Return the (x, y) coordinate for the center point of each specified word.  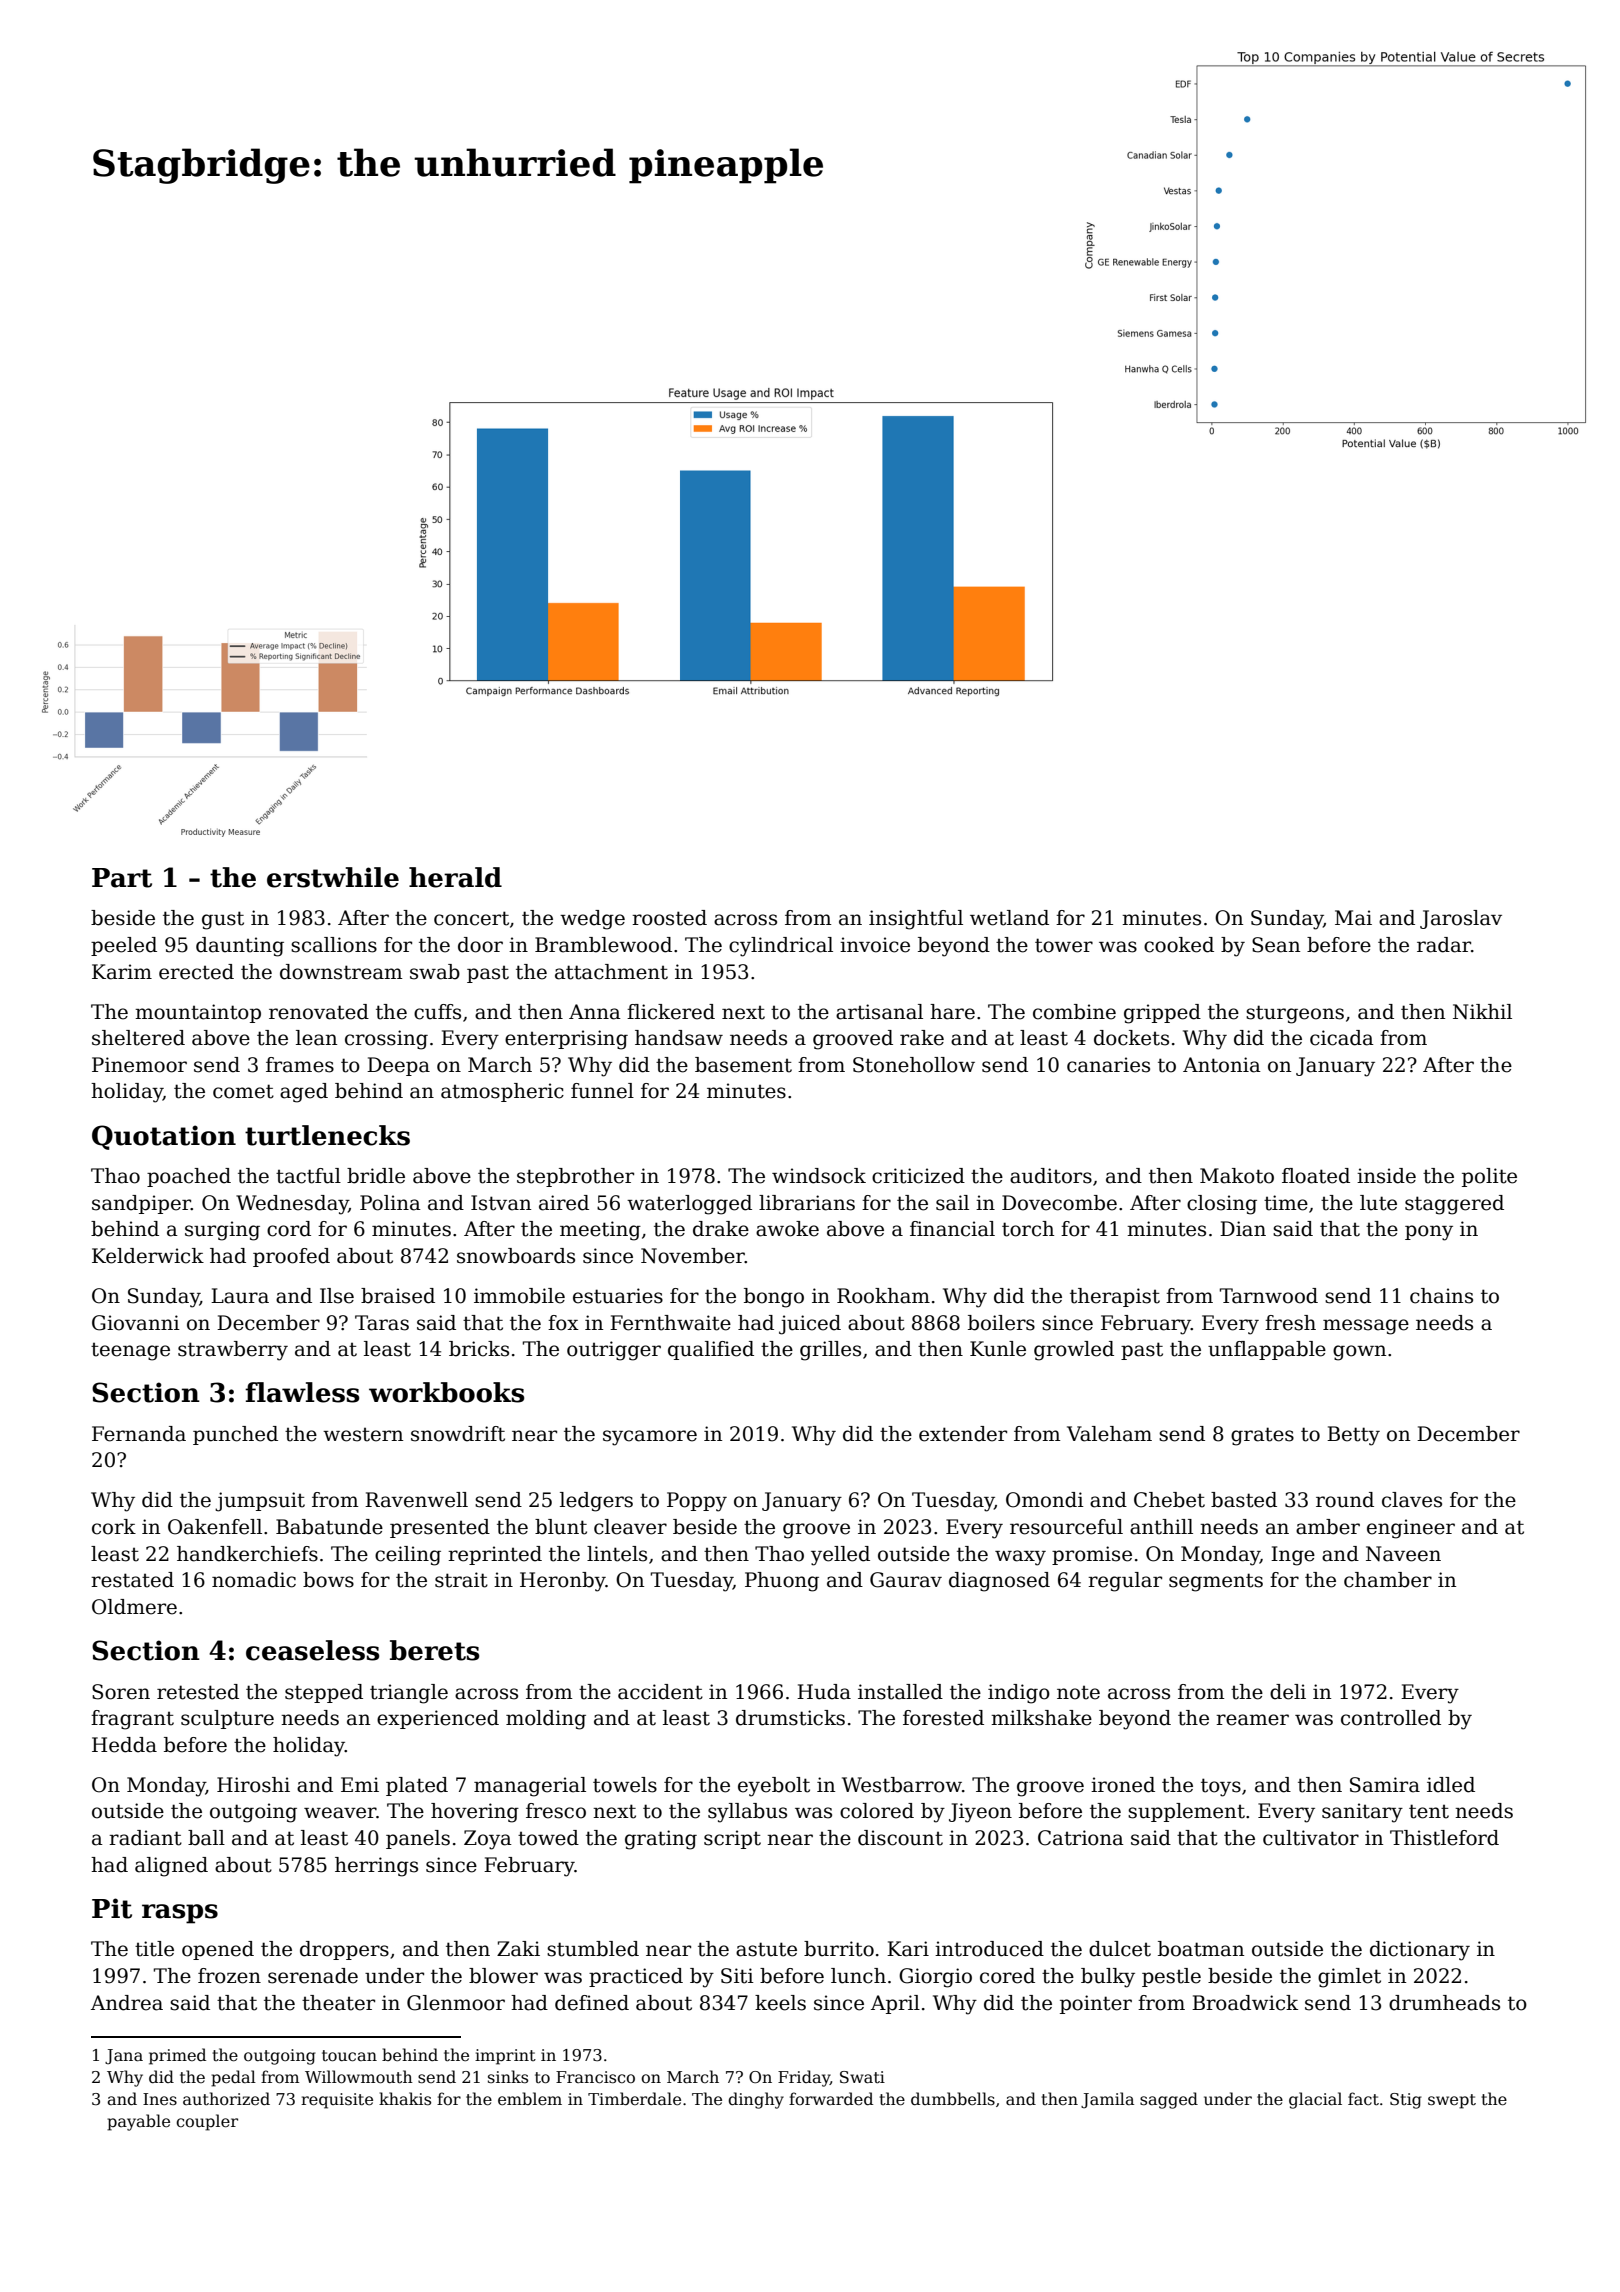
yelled (840, 1556)
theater (338, 2003)
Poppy (697, 1502)
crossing (386, 1040)
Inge (1293, 1556)
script (732, 1839)
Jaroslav (1461, 919)
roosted (669, 918)
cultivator (1311, 1838)
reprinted (495, 1555)
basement (743, 1065)
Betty (1353, 1436)
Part (122, 878)
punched (235, 1435)
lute (1378, 1203)
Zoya (488, 1840)
